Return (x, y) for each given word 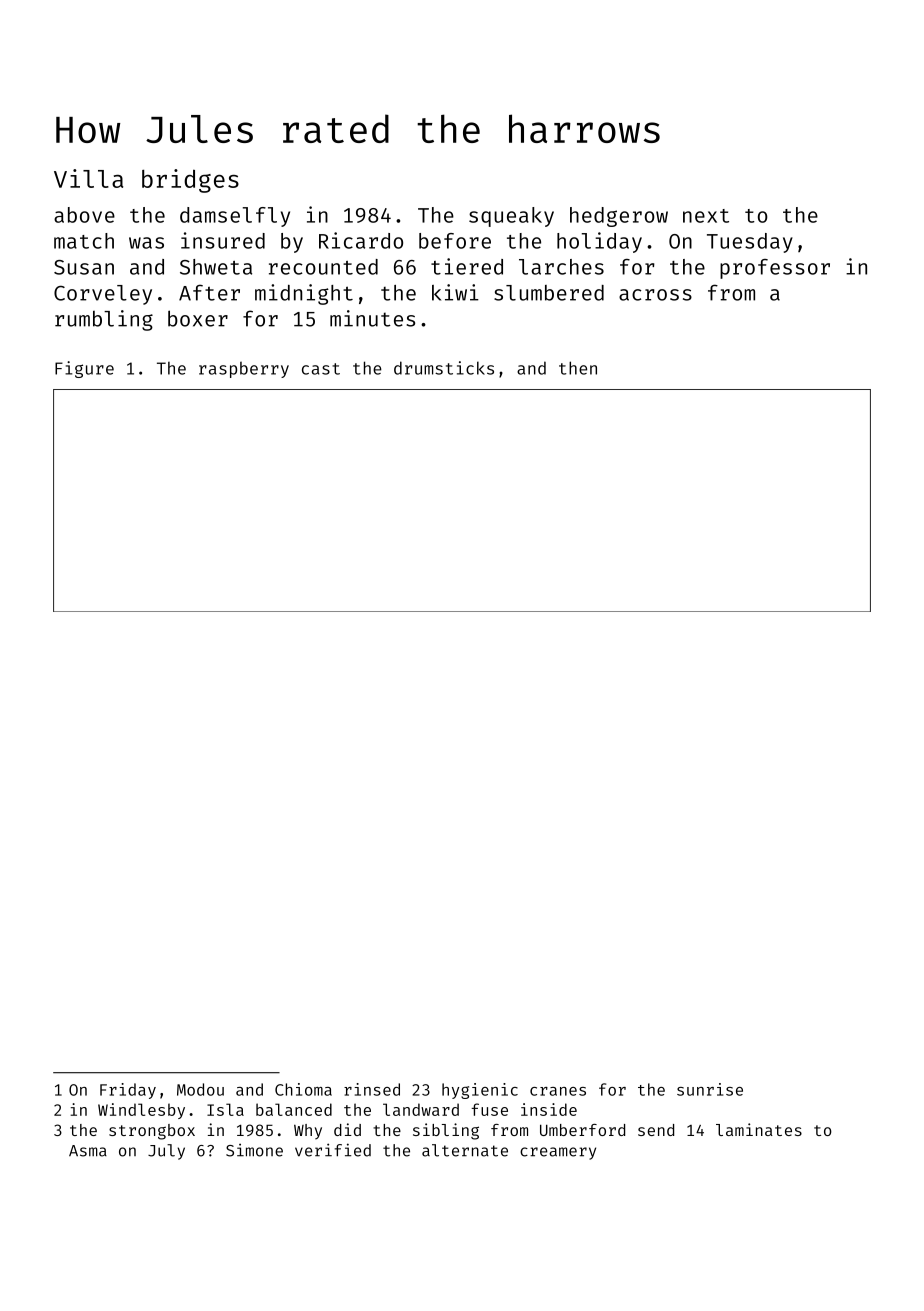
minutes (372, 318)
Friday (128, 1091)
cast (321, 369)
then (578, 368)
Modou (200, 1089)
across (655, 295)
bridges (190, 181)
